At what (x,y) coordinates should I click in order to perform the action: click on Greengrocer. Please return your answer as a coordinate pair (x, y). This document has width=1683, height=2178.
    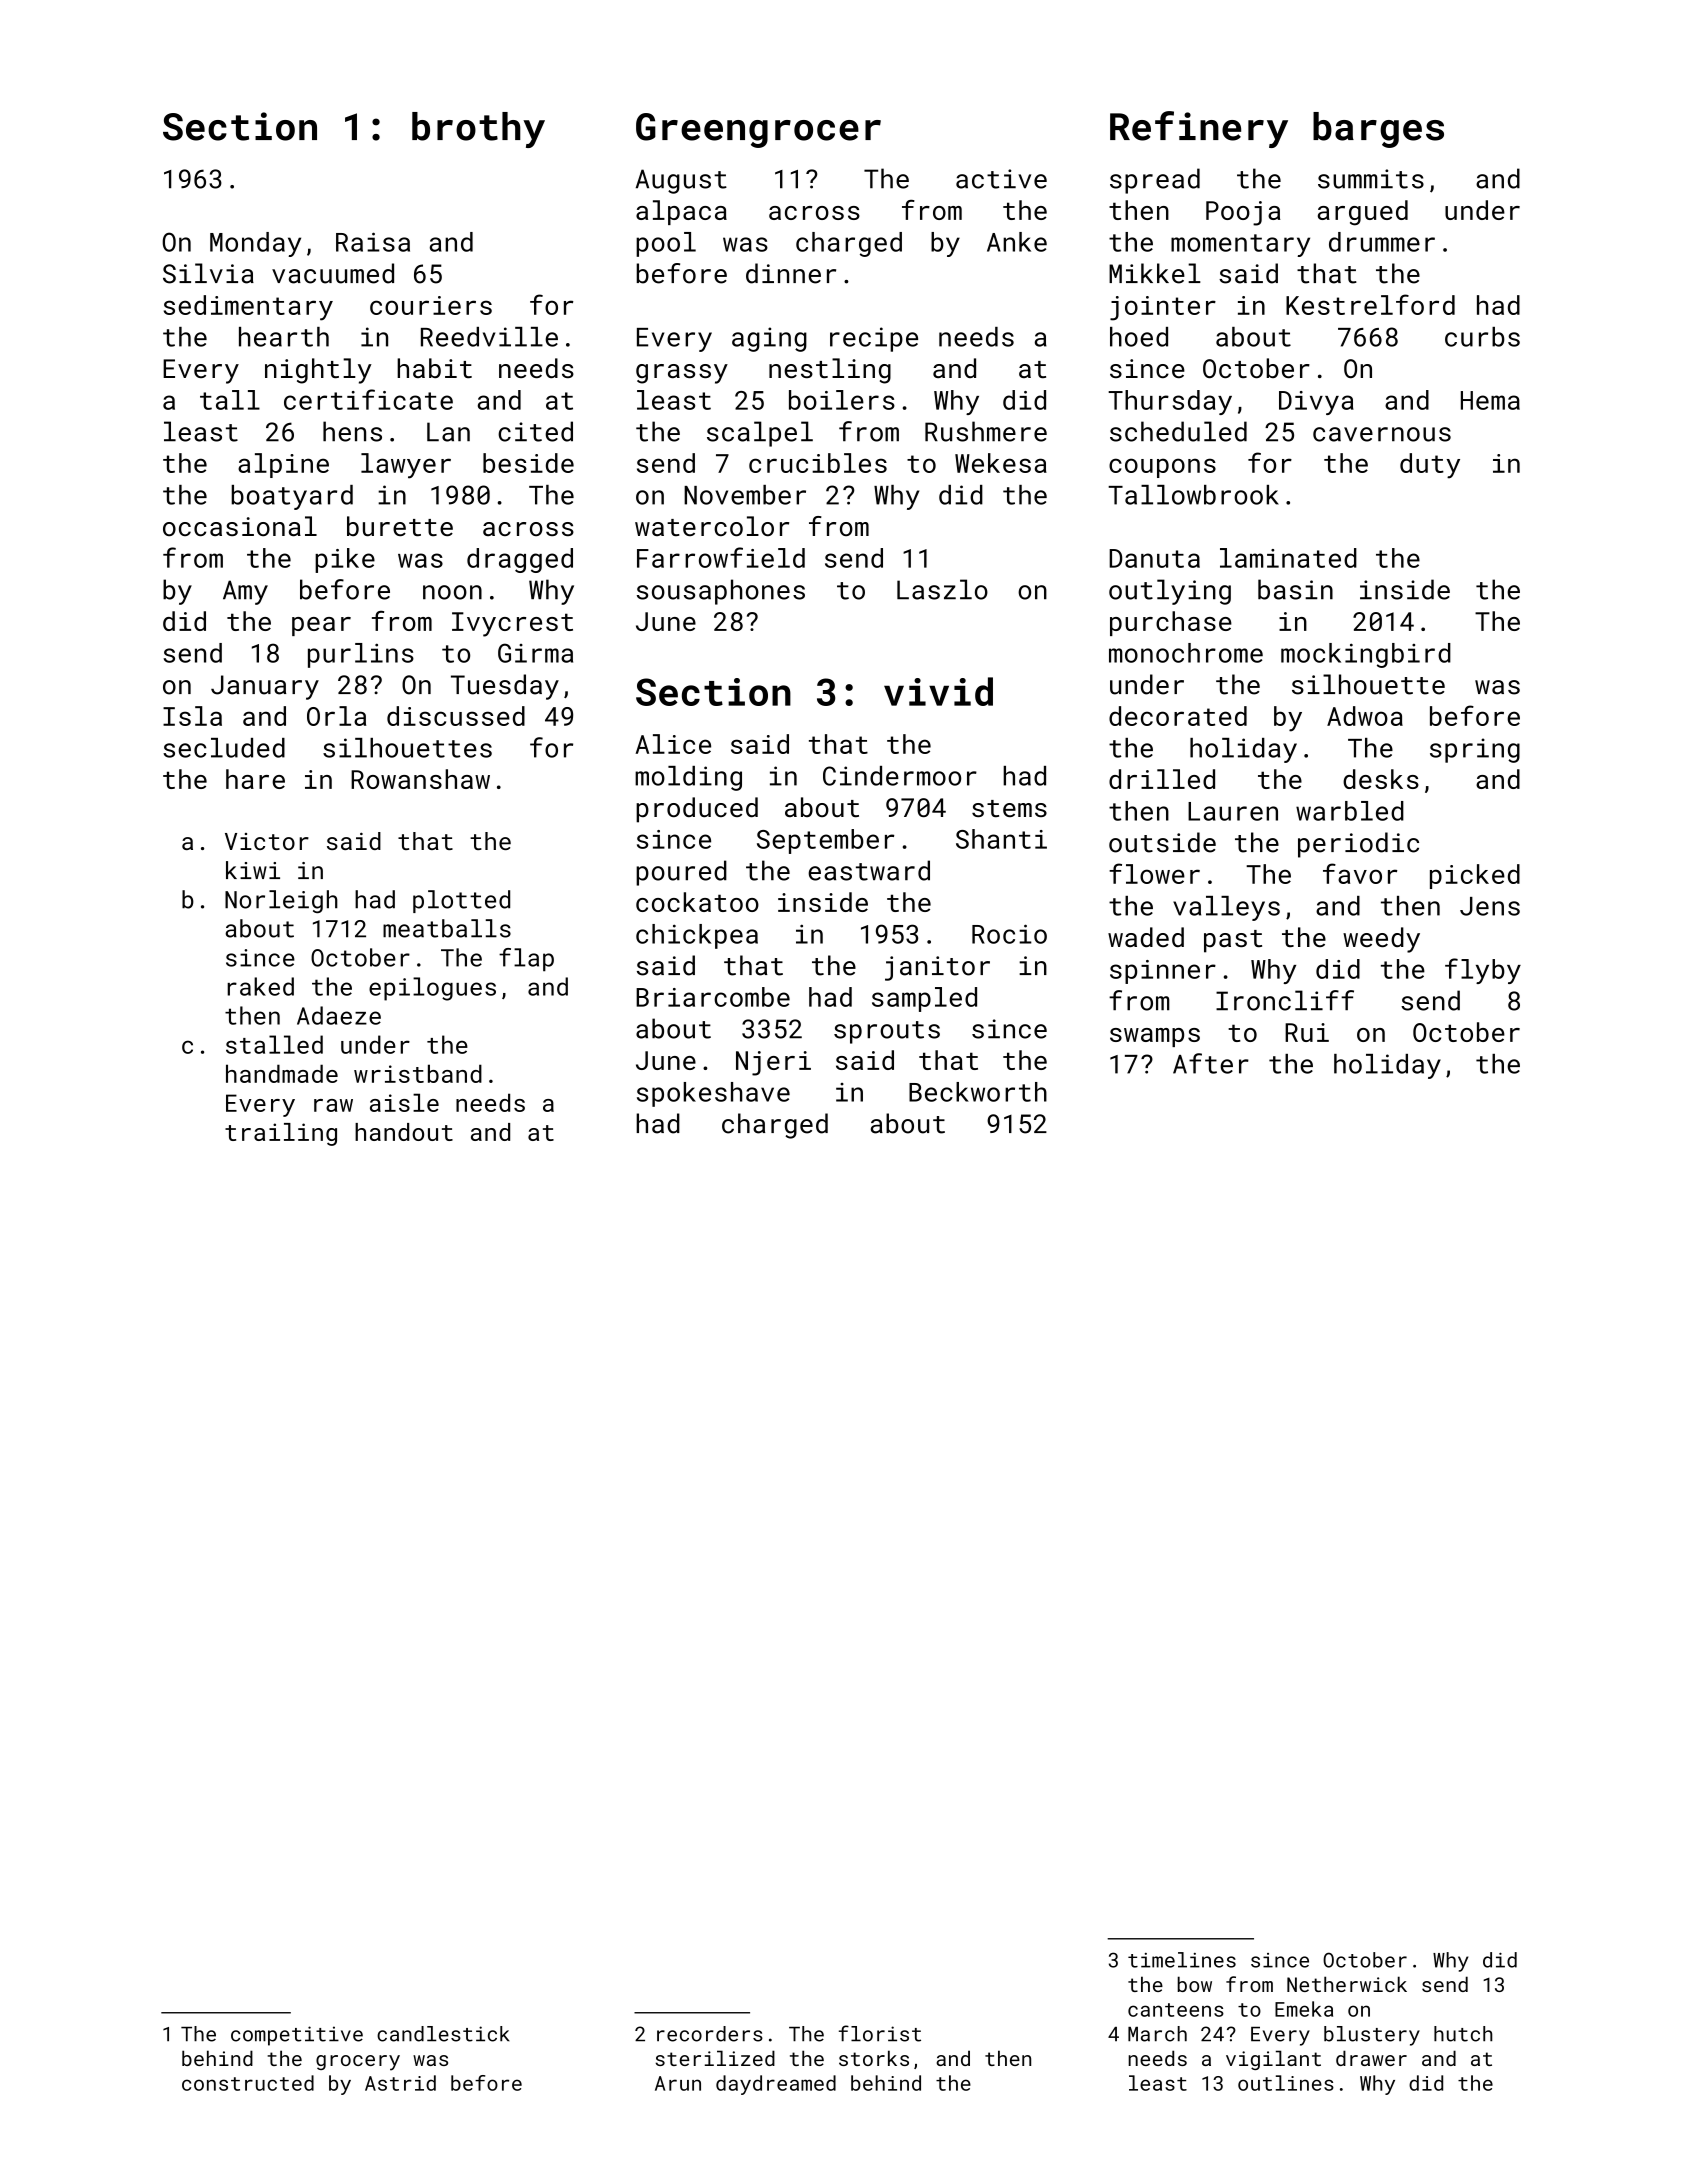
    Looking at the image, I should click on (758, 130).
